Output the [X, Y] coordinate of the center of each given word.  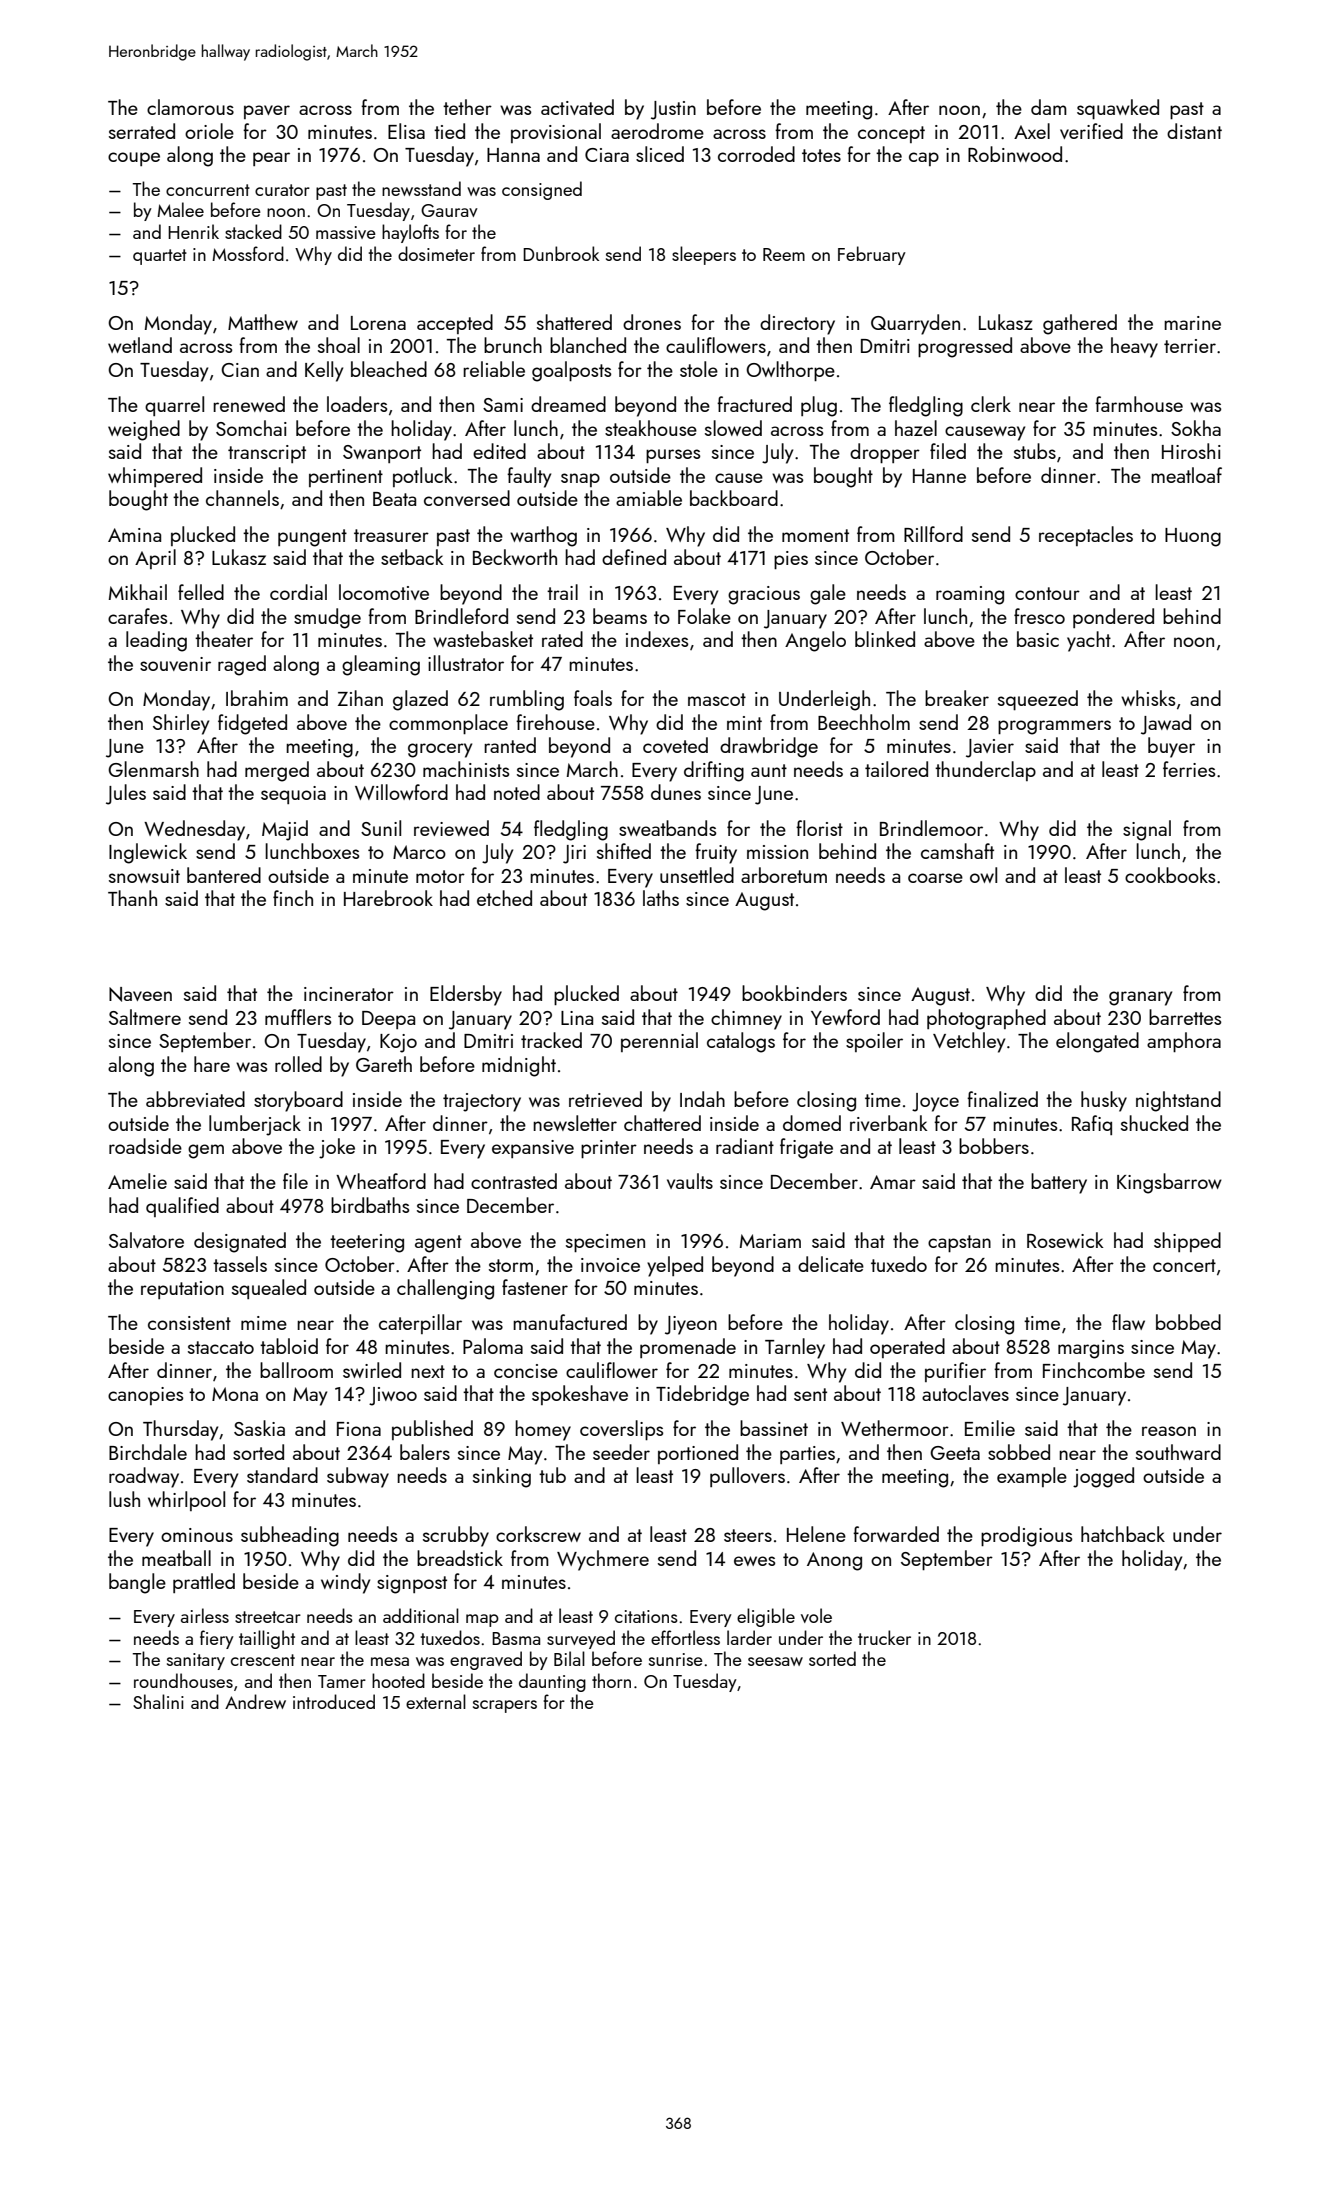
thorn [611, 1680]
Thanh [132, 898]
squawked [1118, 109]
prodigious [1026, 1536]
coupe [134, 159]
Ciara [607, 155]
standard [282, 1475]
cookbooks [1170, 875]
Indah [702, 1099]
